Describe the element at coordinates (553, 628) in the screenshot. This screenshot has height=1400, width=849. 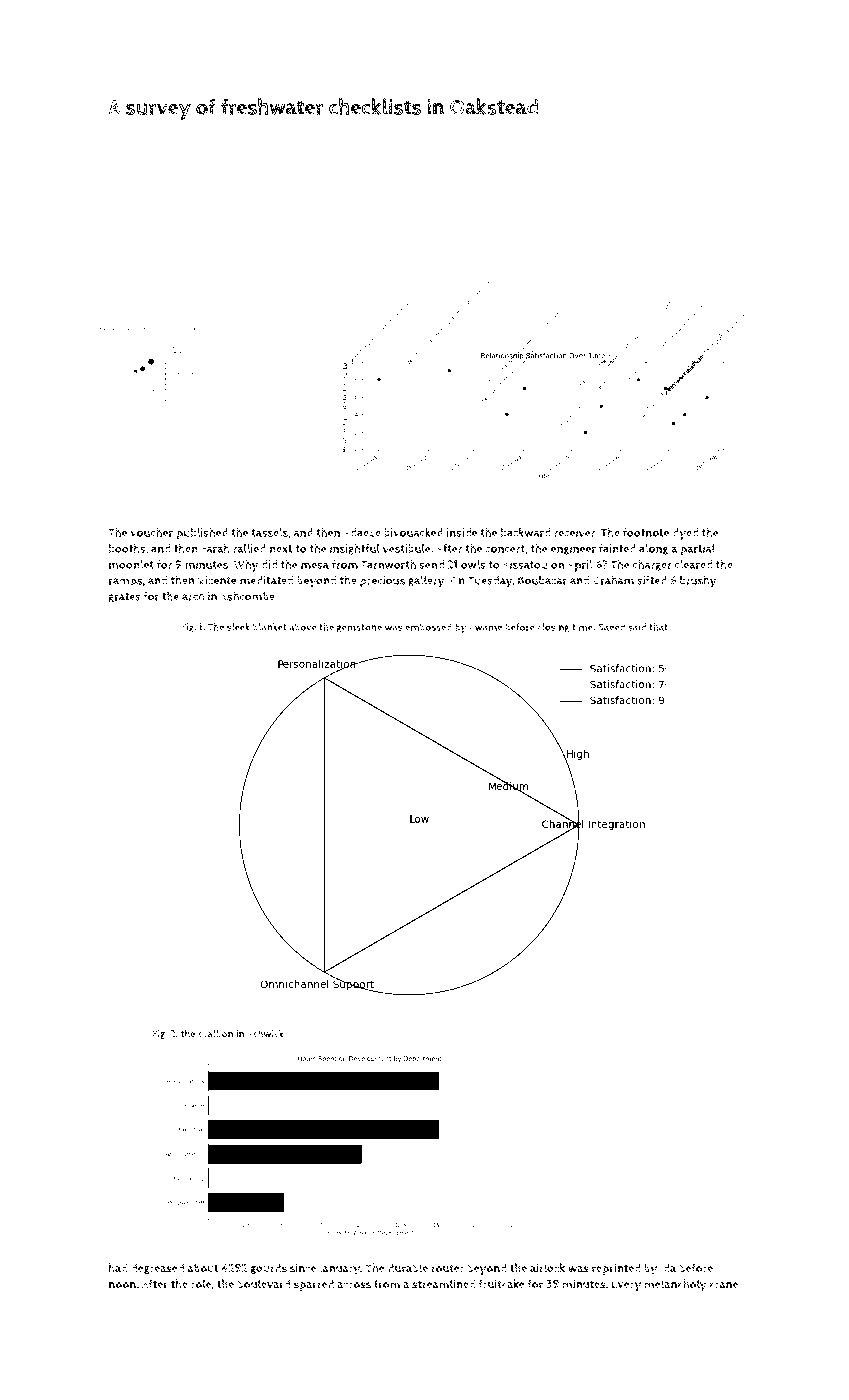
I see `closing` at that location.
